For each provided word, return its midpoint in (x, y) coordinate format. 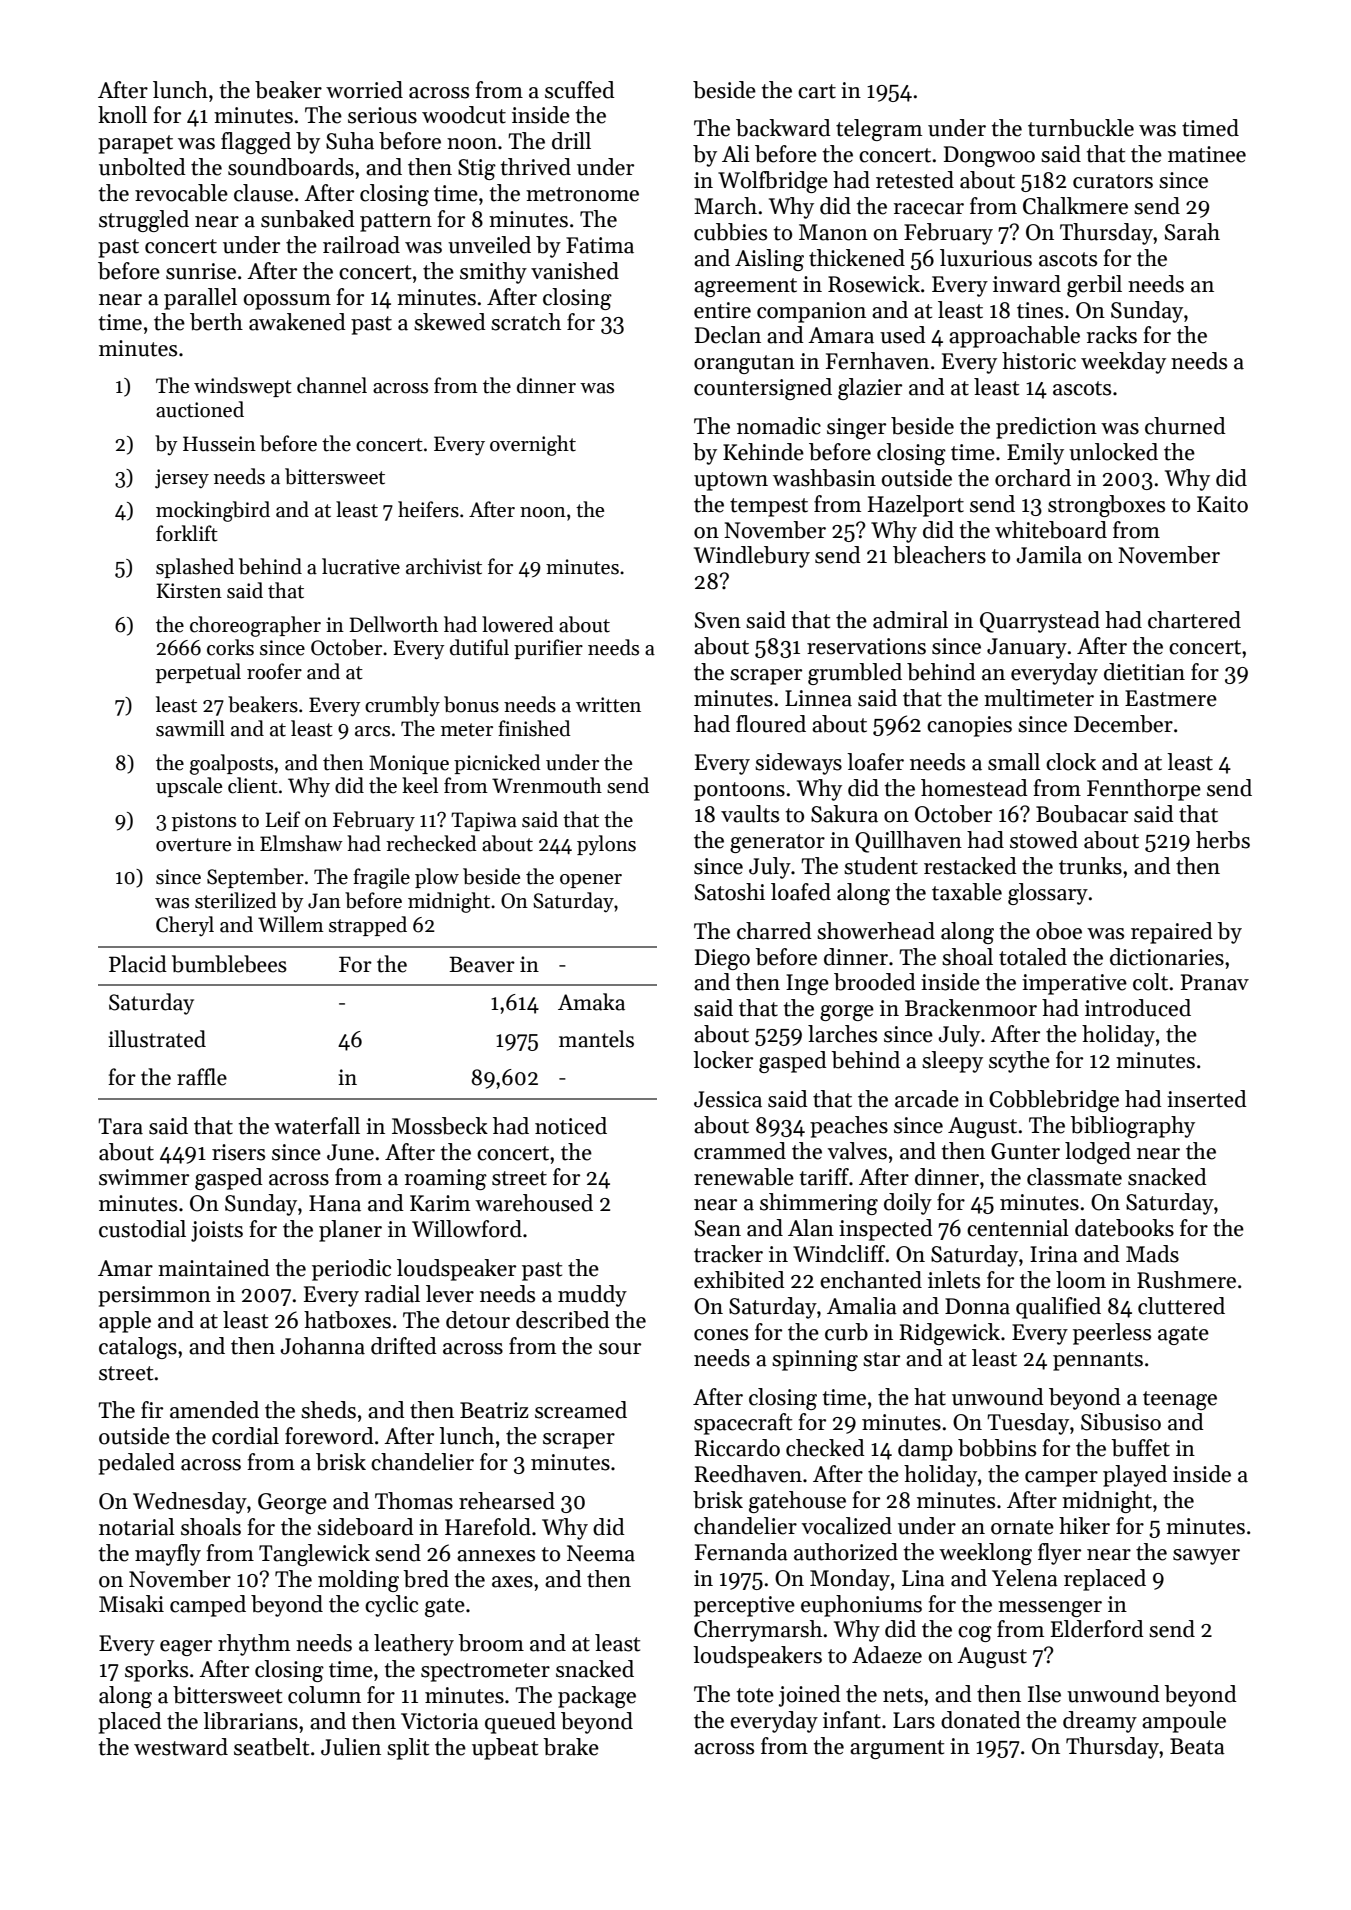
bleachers (939, 555)
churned (1185, 426)
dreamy (1100, 1722)
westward (181, 1747)
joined (809, 1696)
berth (216, 322)
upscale (189, 787)
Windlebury (752, 557)
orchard (1033, 478)
